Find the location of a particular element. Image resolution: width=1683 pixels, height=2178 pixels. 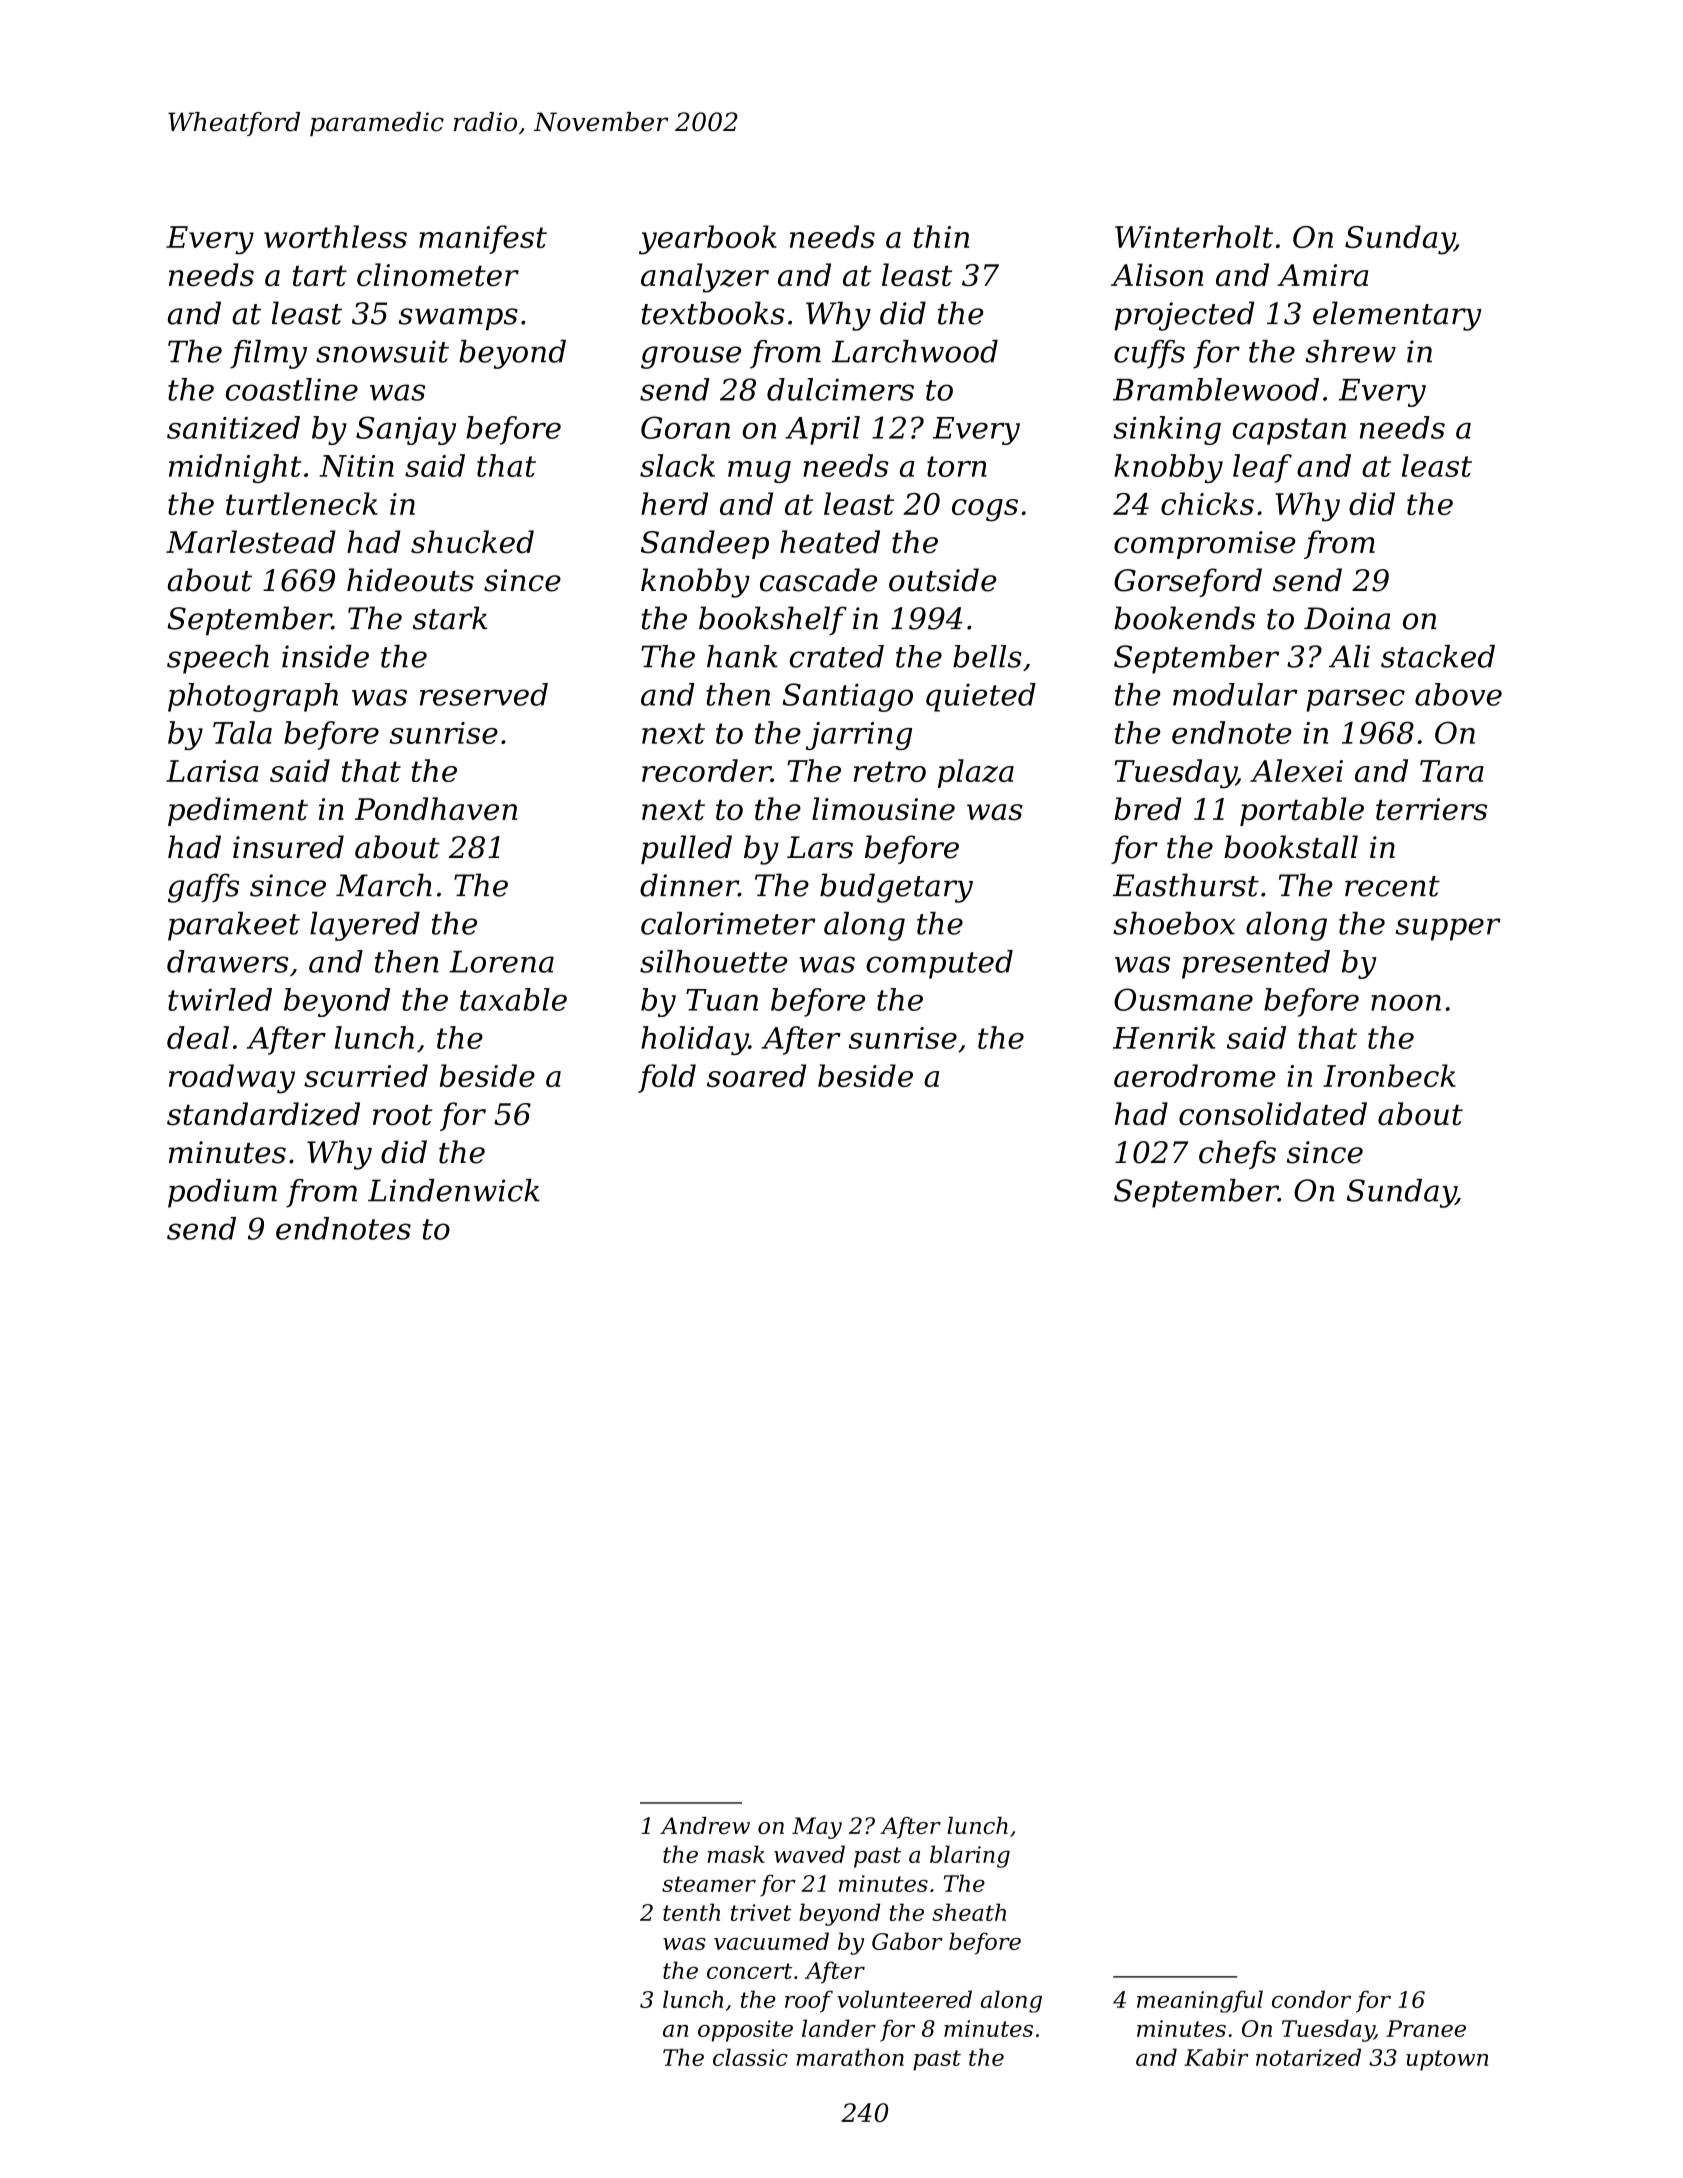

tenth is located at coordinates (691, 1912).
